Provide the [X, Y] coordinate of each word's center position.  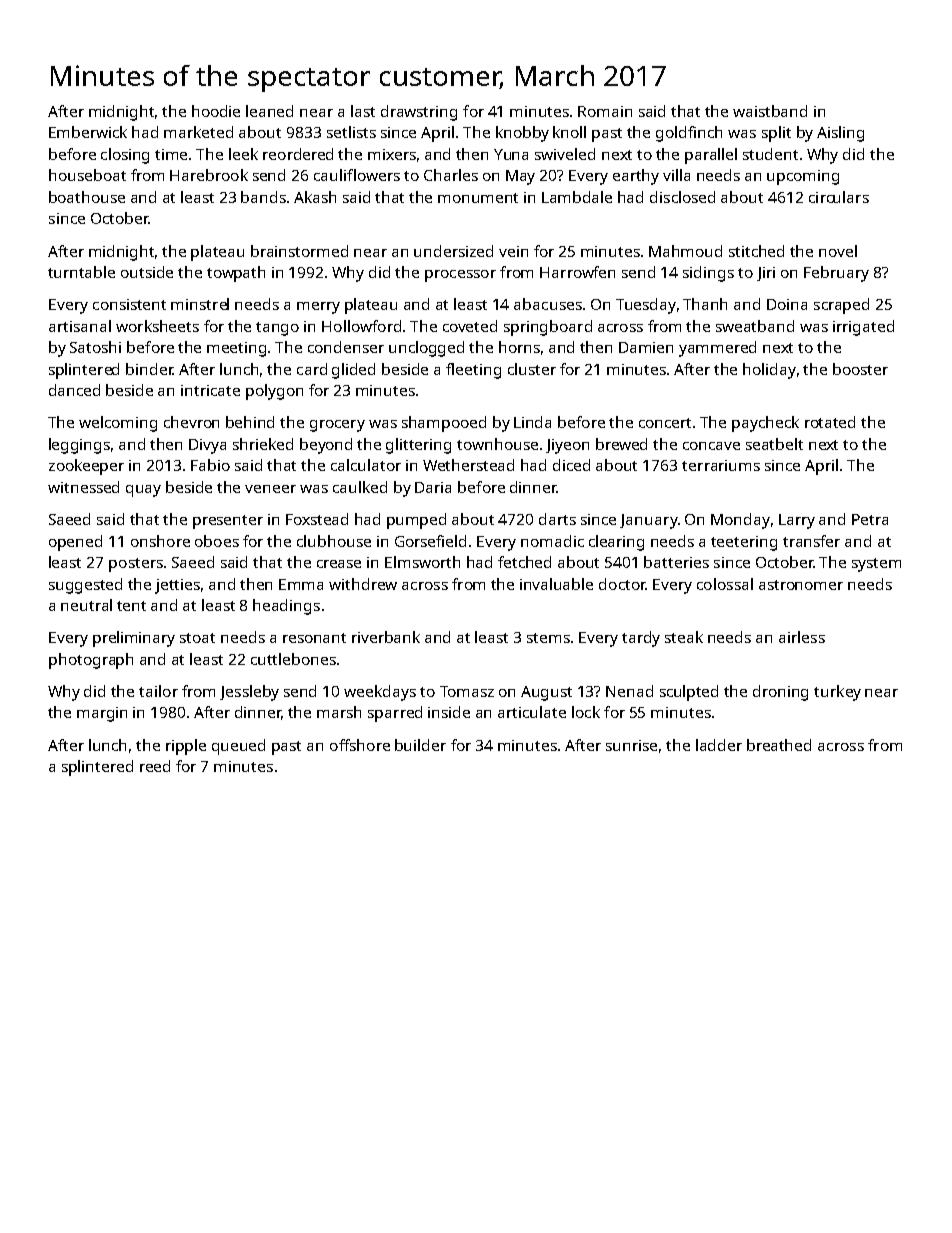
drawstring [419, 113]
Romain [605, 111]
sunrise [631, 745]
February [836, 274]
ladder [719, 745]
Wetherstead [468, 465]
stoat [197, 638]
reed [155, 766]
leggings [79, 446]
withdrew [363, 584]
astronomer [801, 585]
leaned [269, 111]
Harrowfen [577, 272]
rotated [830, 422]
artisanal [80, 326]
